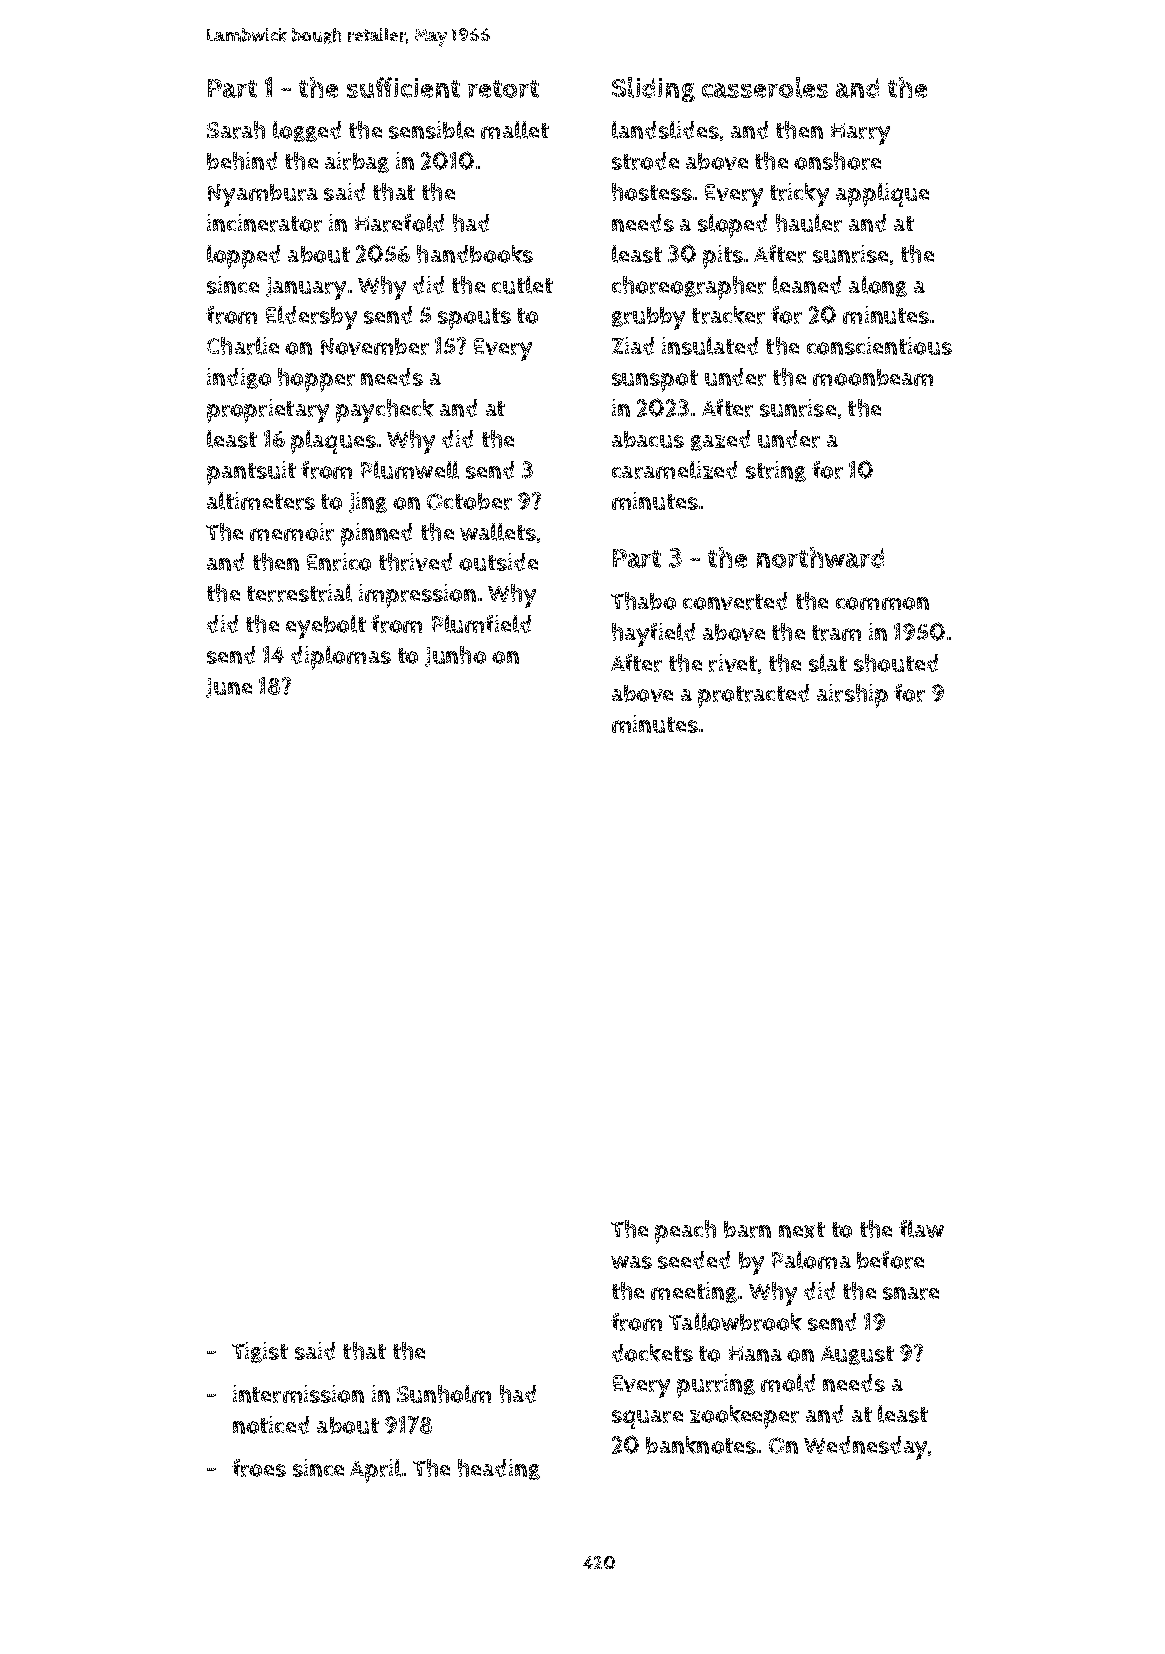  I want to click on cutlet, so click(522, 285).
